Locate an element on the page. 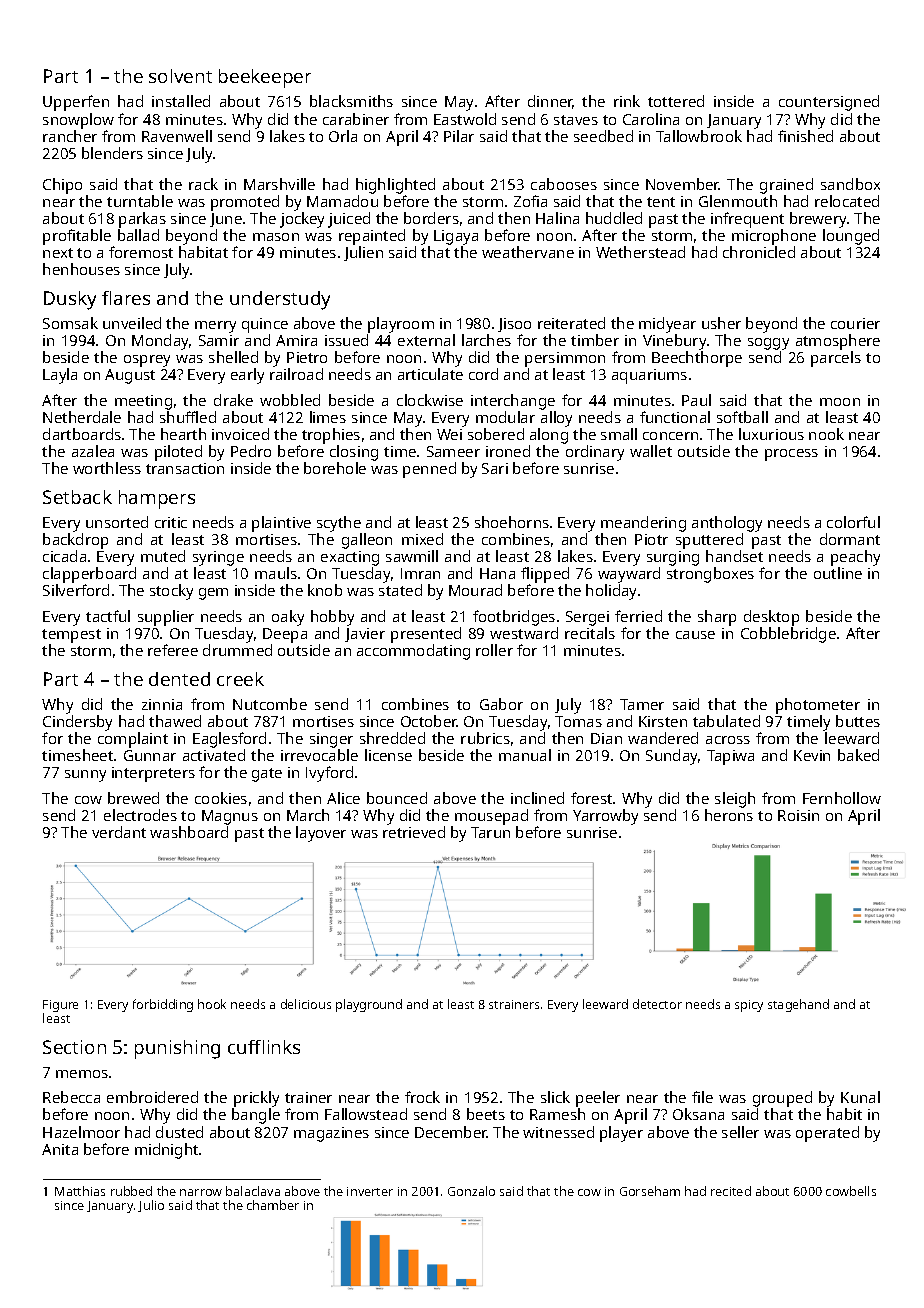  cord is located at coordinates (483, 374).
